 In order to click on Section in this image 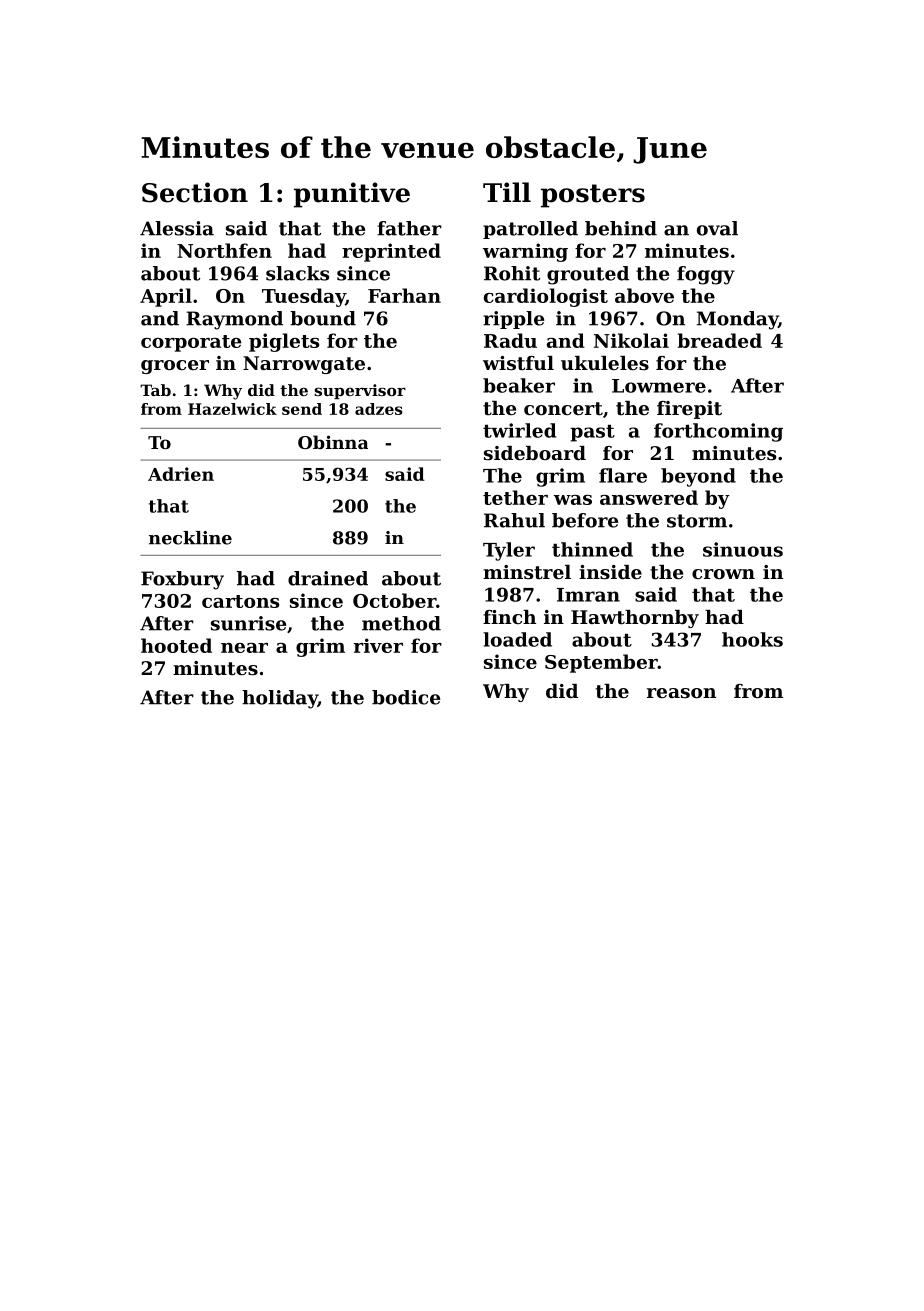, I will do `click(195, 192)`.
